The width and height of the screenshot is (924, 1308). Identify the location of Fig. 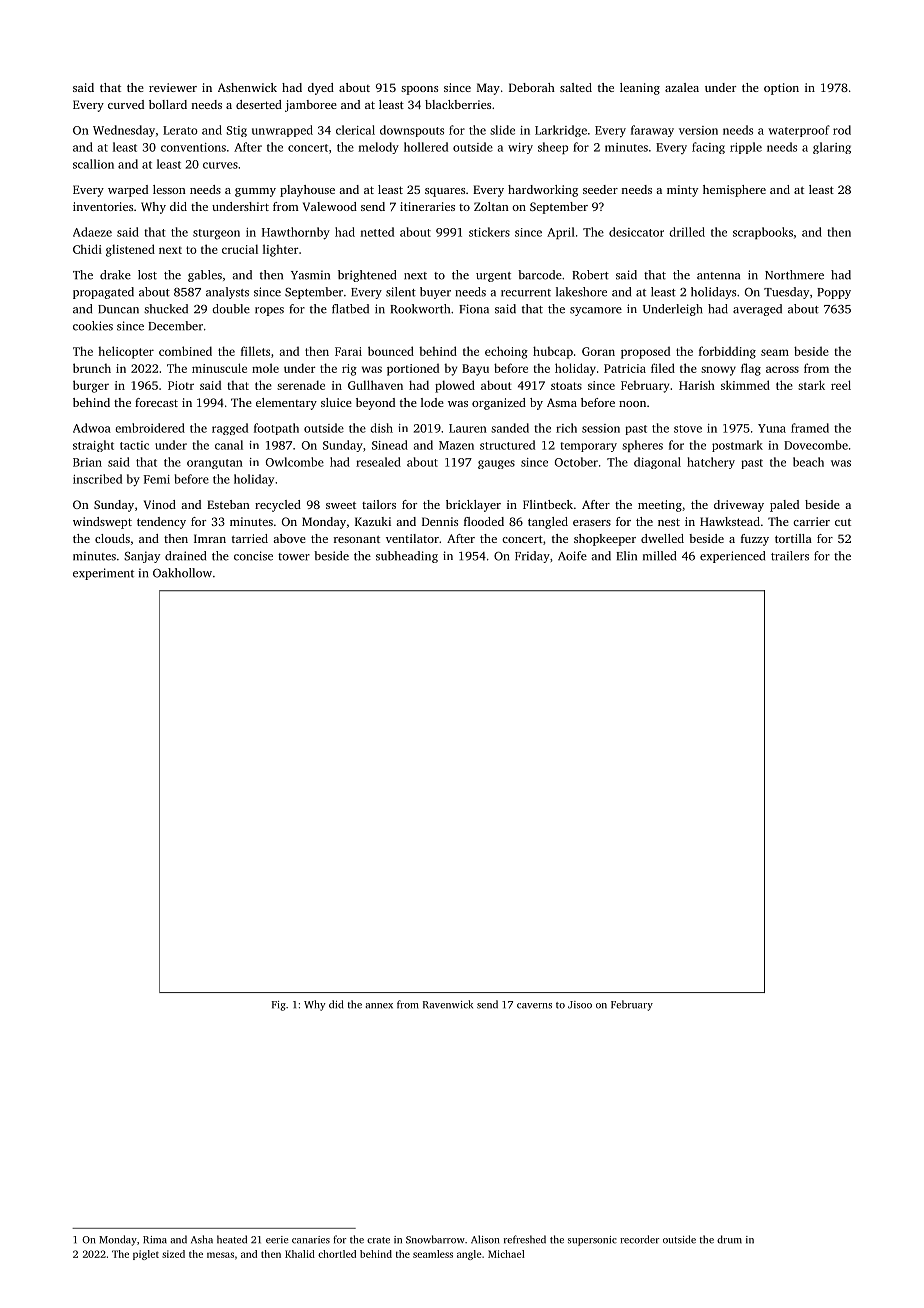
(279, 1006).
